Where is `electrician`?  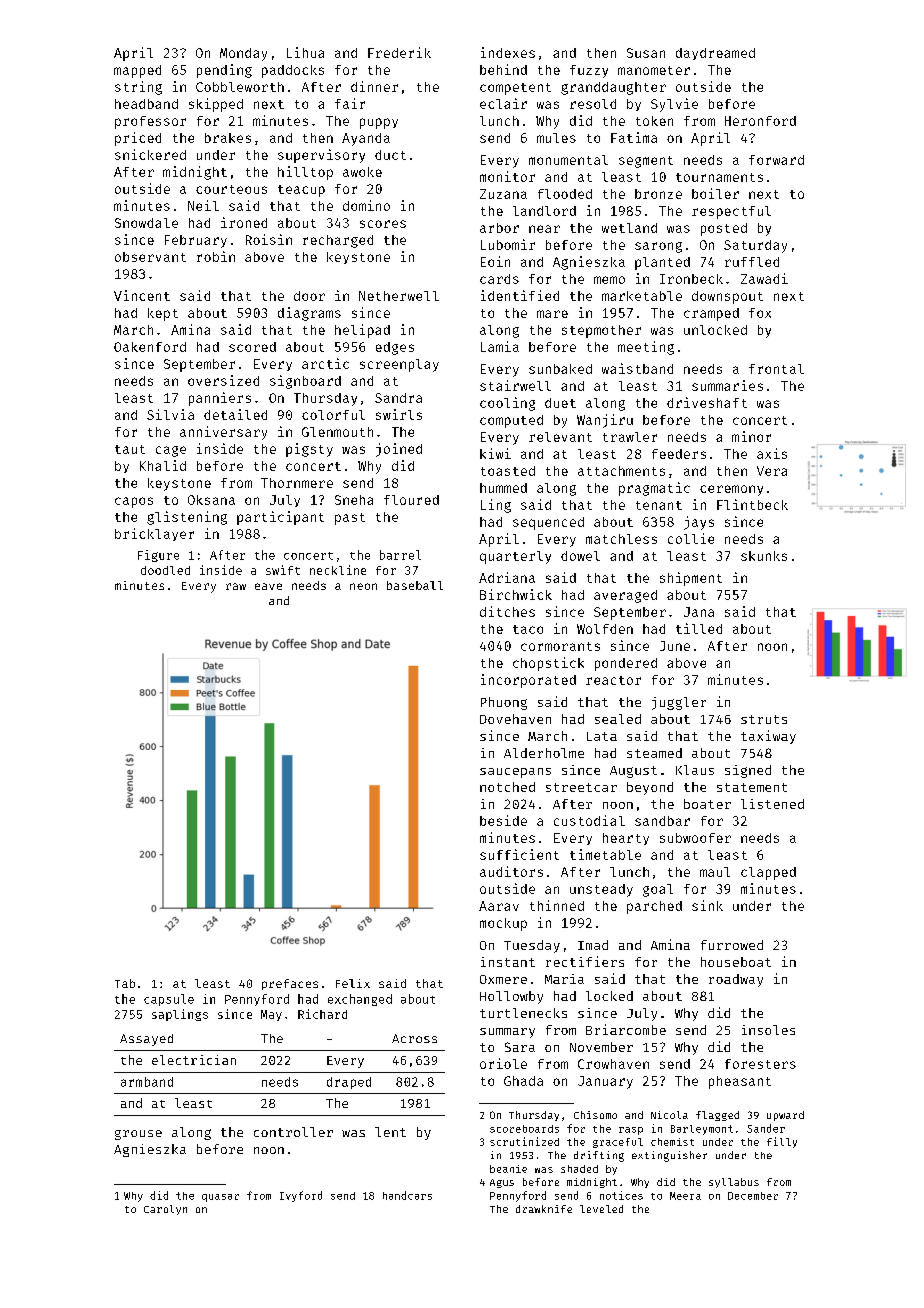
electrician is located at coordinates (194, 1060).
